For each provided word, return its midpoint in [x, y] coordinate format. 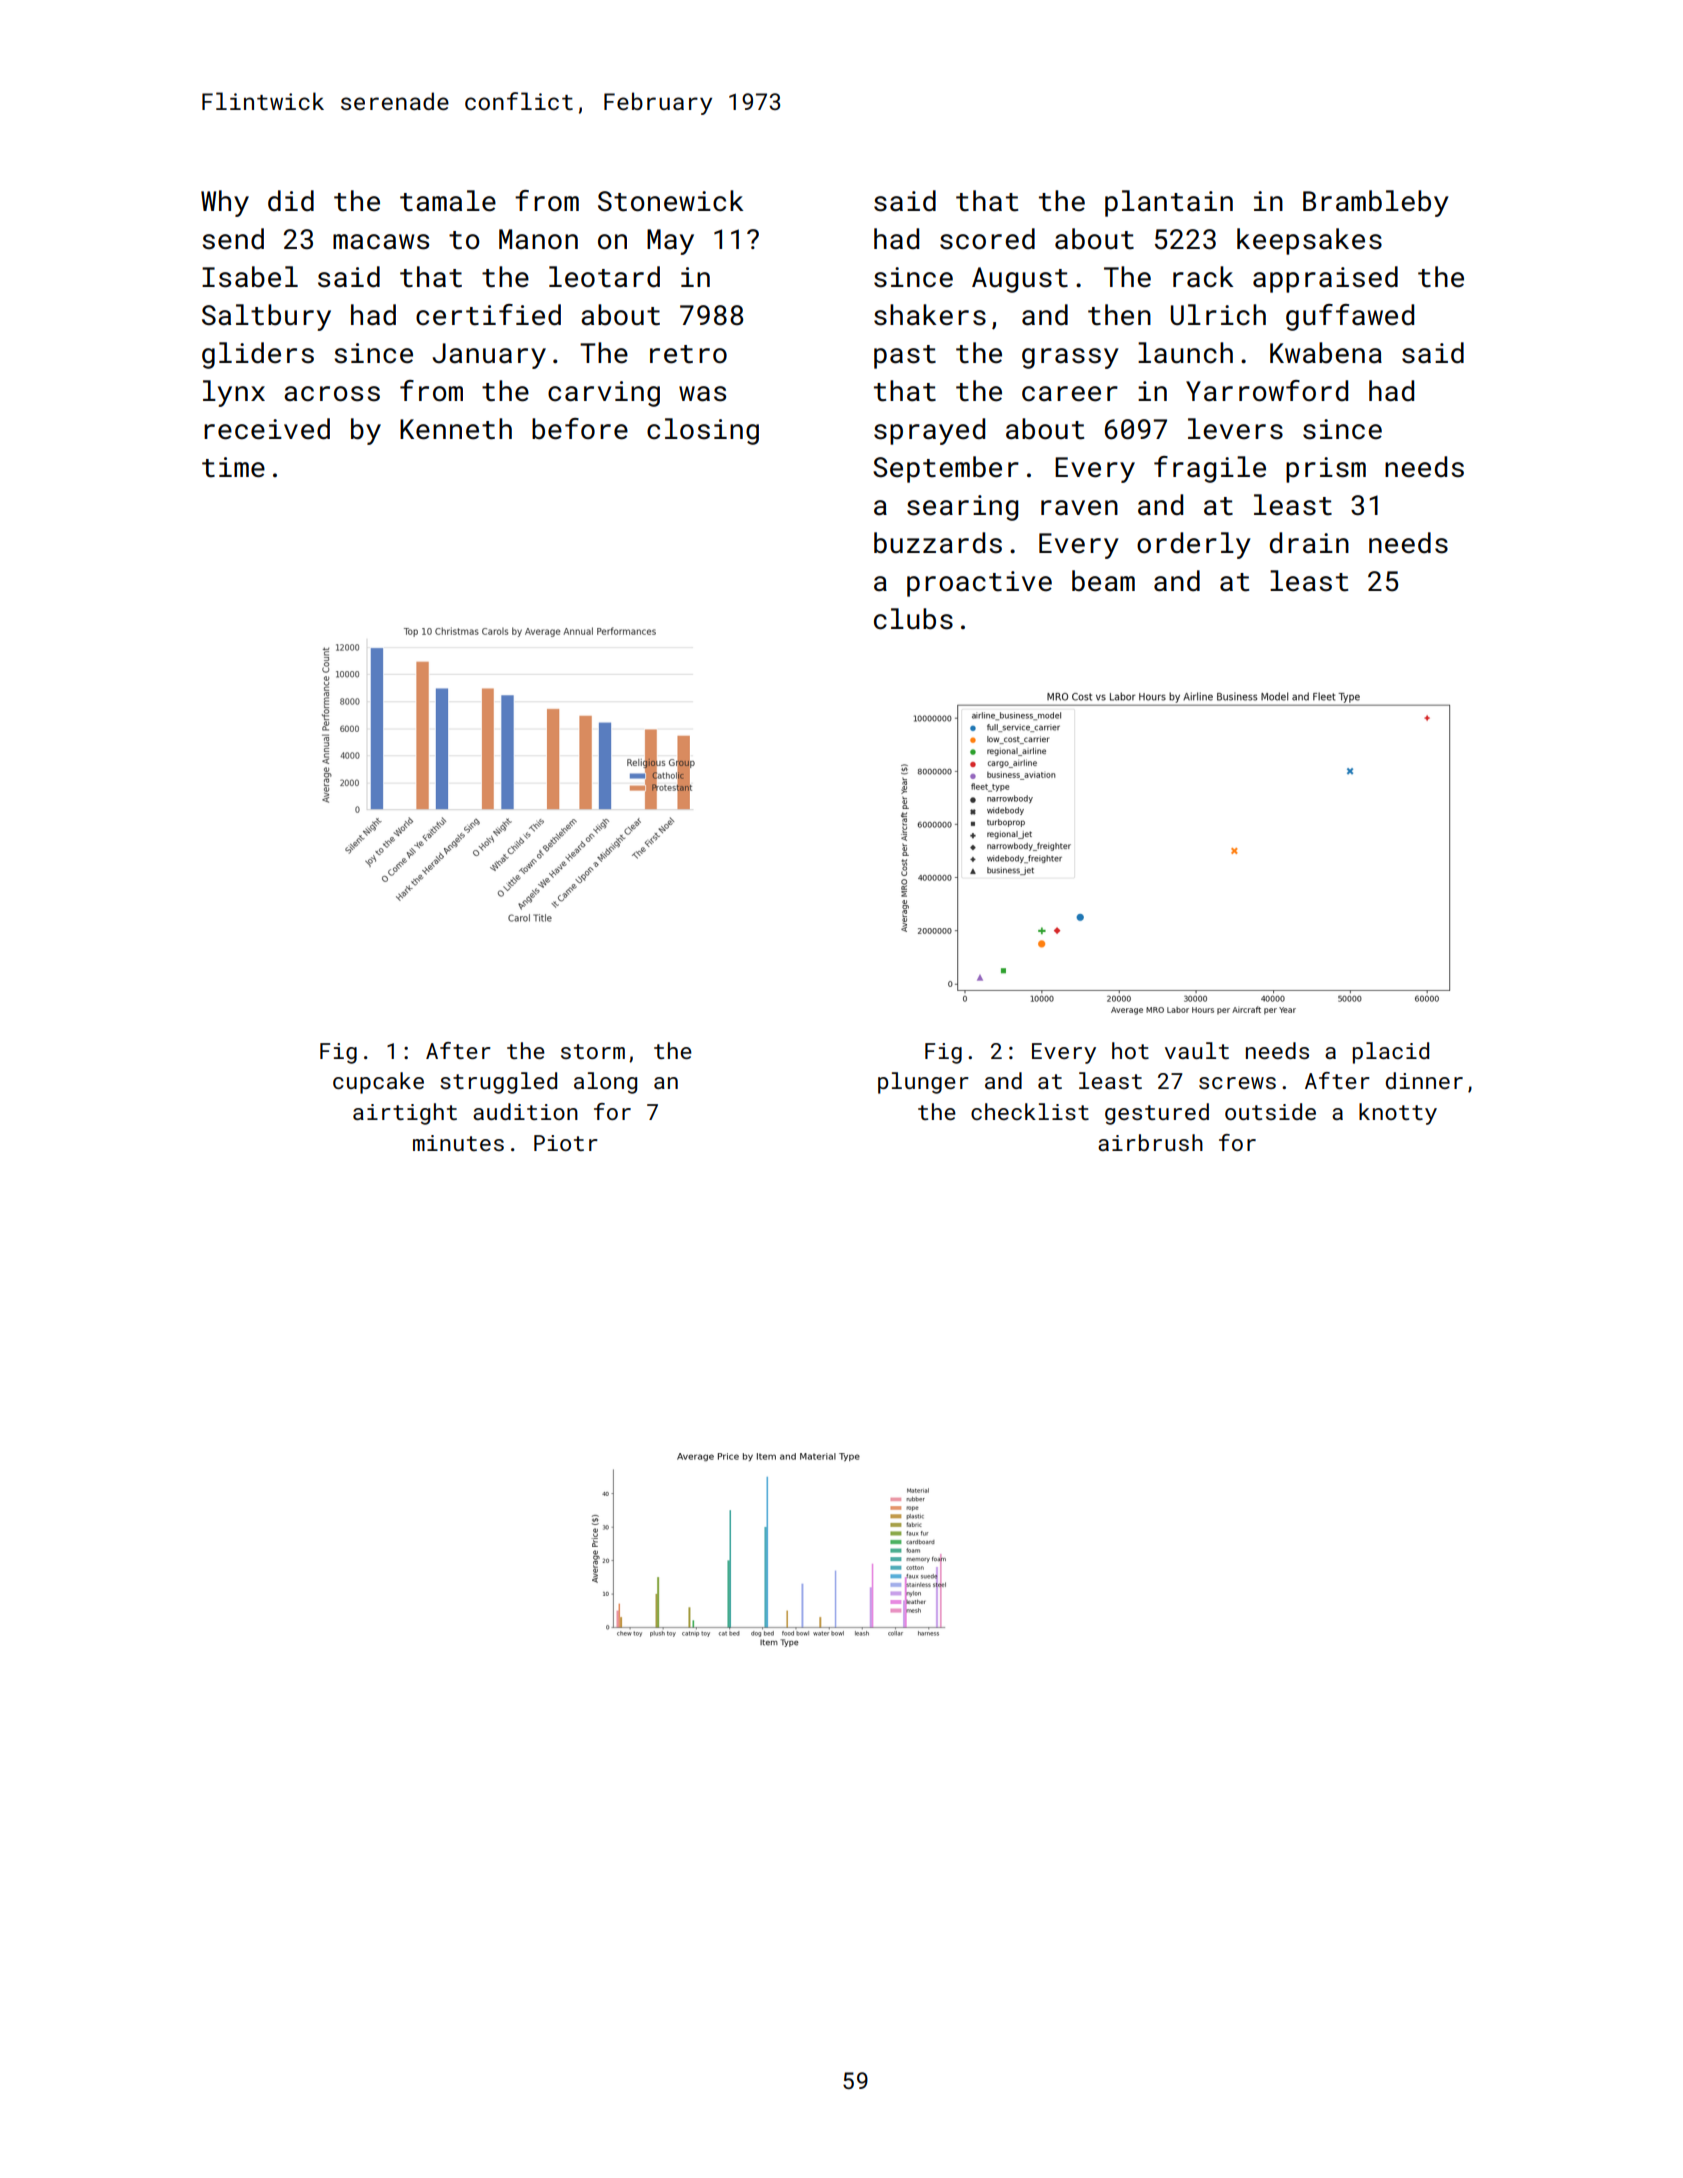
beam [1103, 581]
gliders [258, 355]
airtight [405, 1114]
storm [593, 1051]
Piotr [566, 1143]
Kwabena [1326, 353]
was [702, 394]
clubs [913, 619]
